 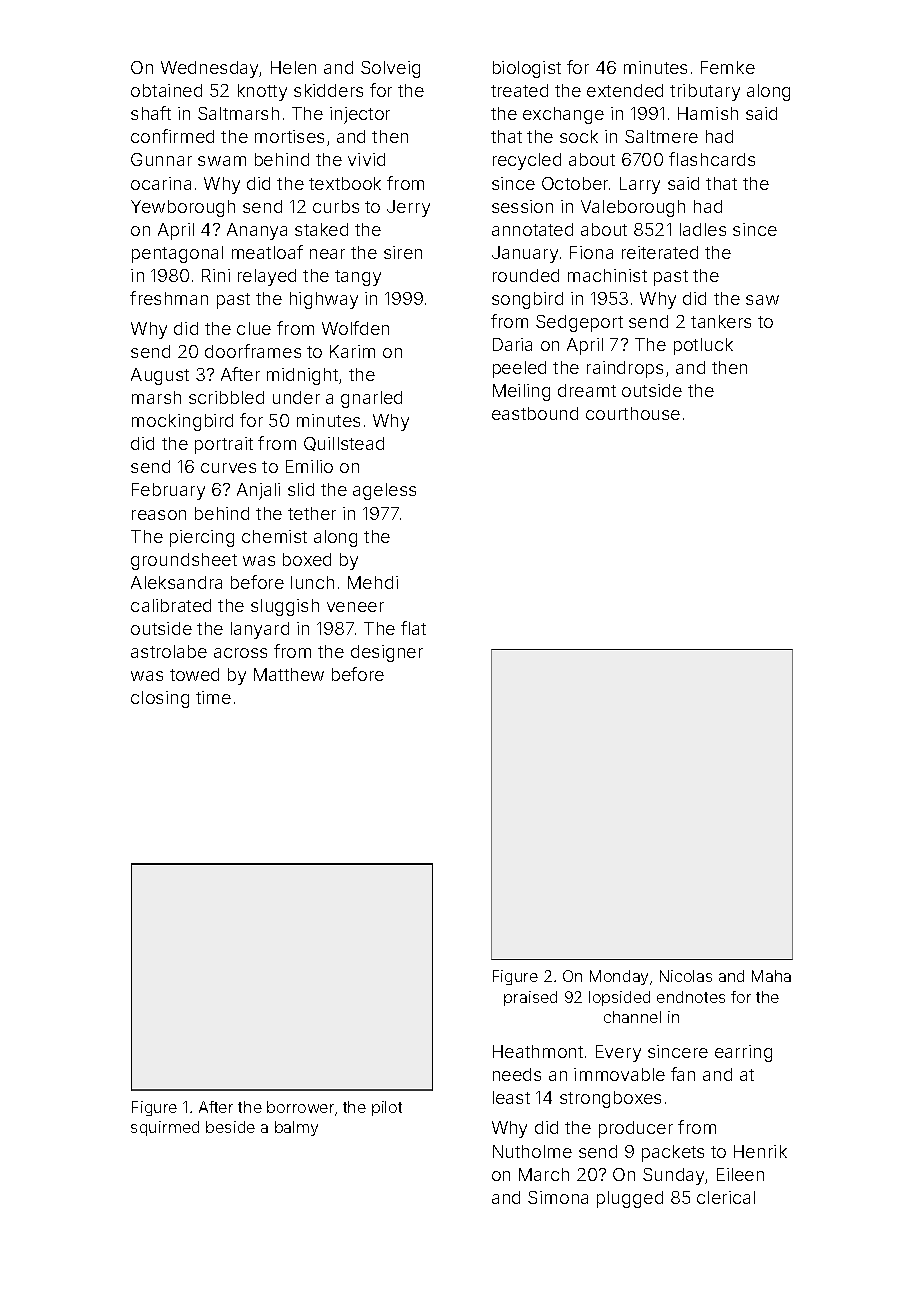 What do you see at coordinates (169, 651) in the screenshot?
I see `astrolabe` at bounding box center [169, 651].
